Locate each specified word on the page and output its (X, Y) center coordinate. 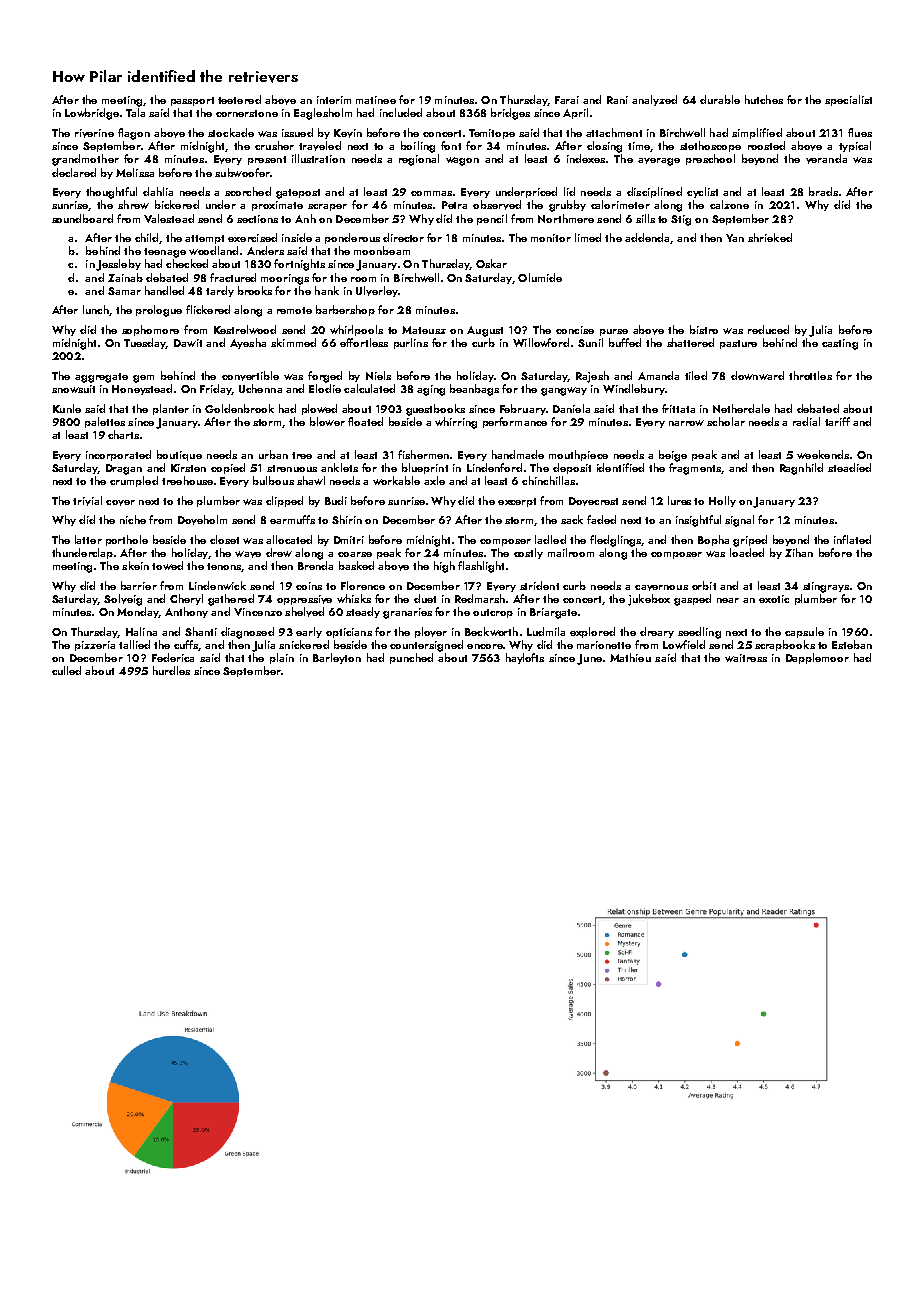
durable (720, 99)
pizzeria (95, 646)
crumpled (134, 481)
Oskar (491, 263)
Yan (735, 238)
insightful (698, 521)
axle (434, 480)
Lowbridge (92, 114)
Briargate (553, 613)
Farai (567, 100)
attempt (204, 239)
